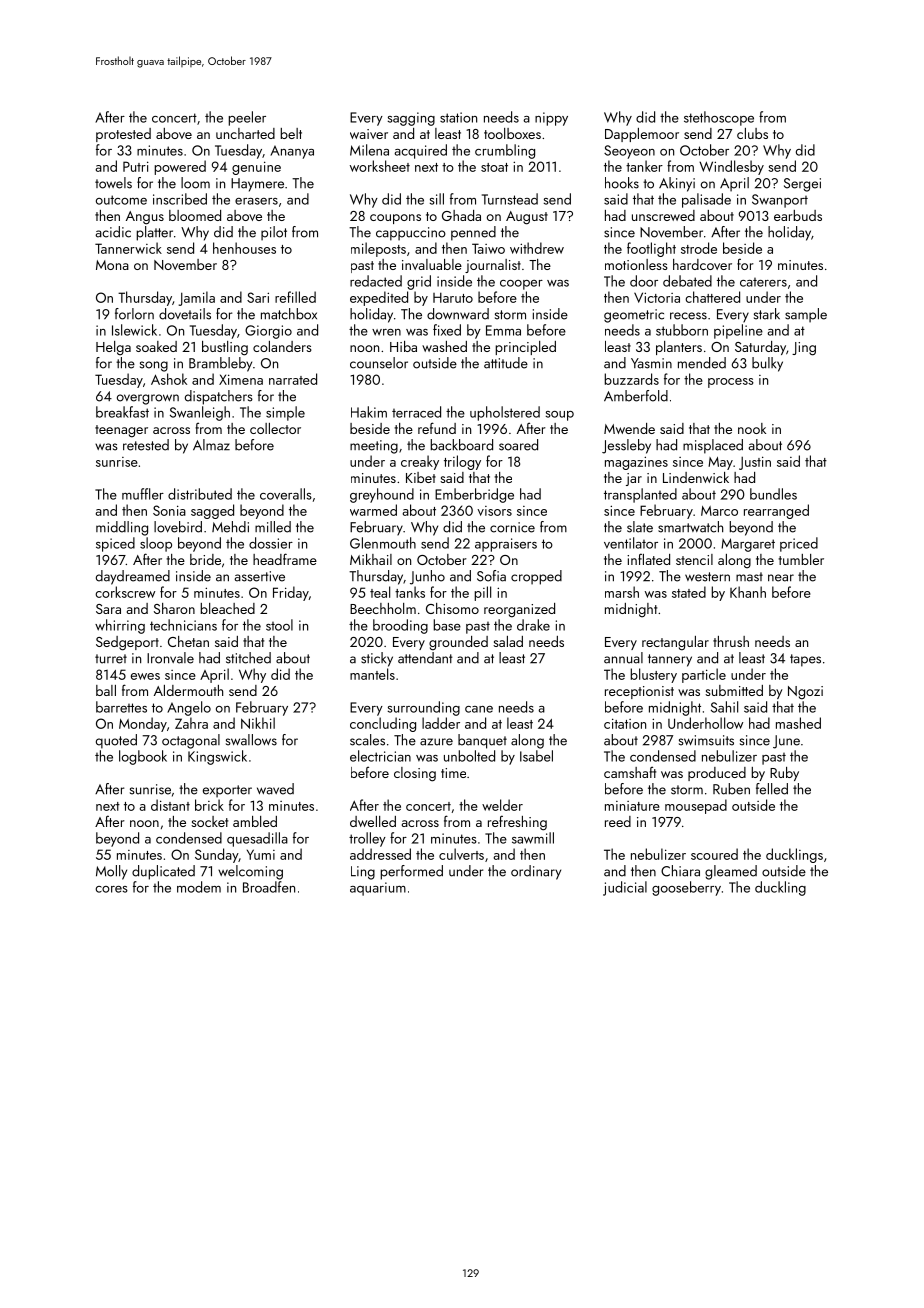 This image has height=1308, width=924. What do you see at coordinates (257, 185) in the image?
I see `Haymere` at bounding box center [257, 185].
